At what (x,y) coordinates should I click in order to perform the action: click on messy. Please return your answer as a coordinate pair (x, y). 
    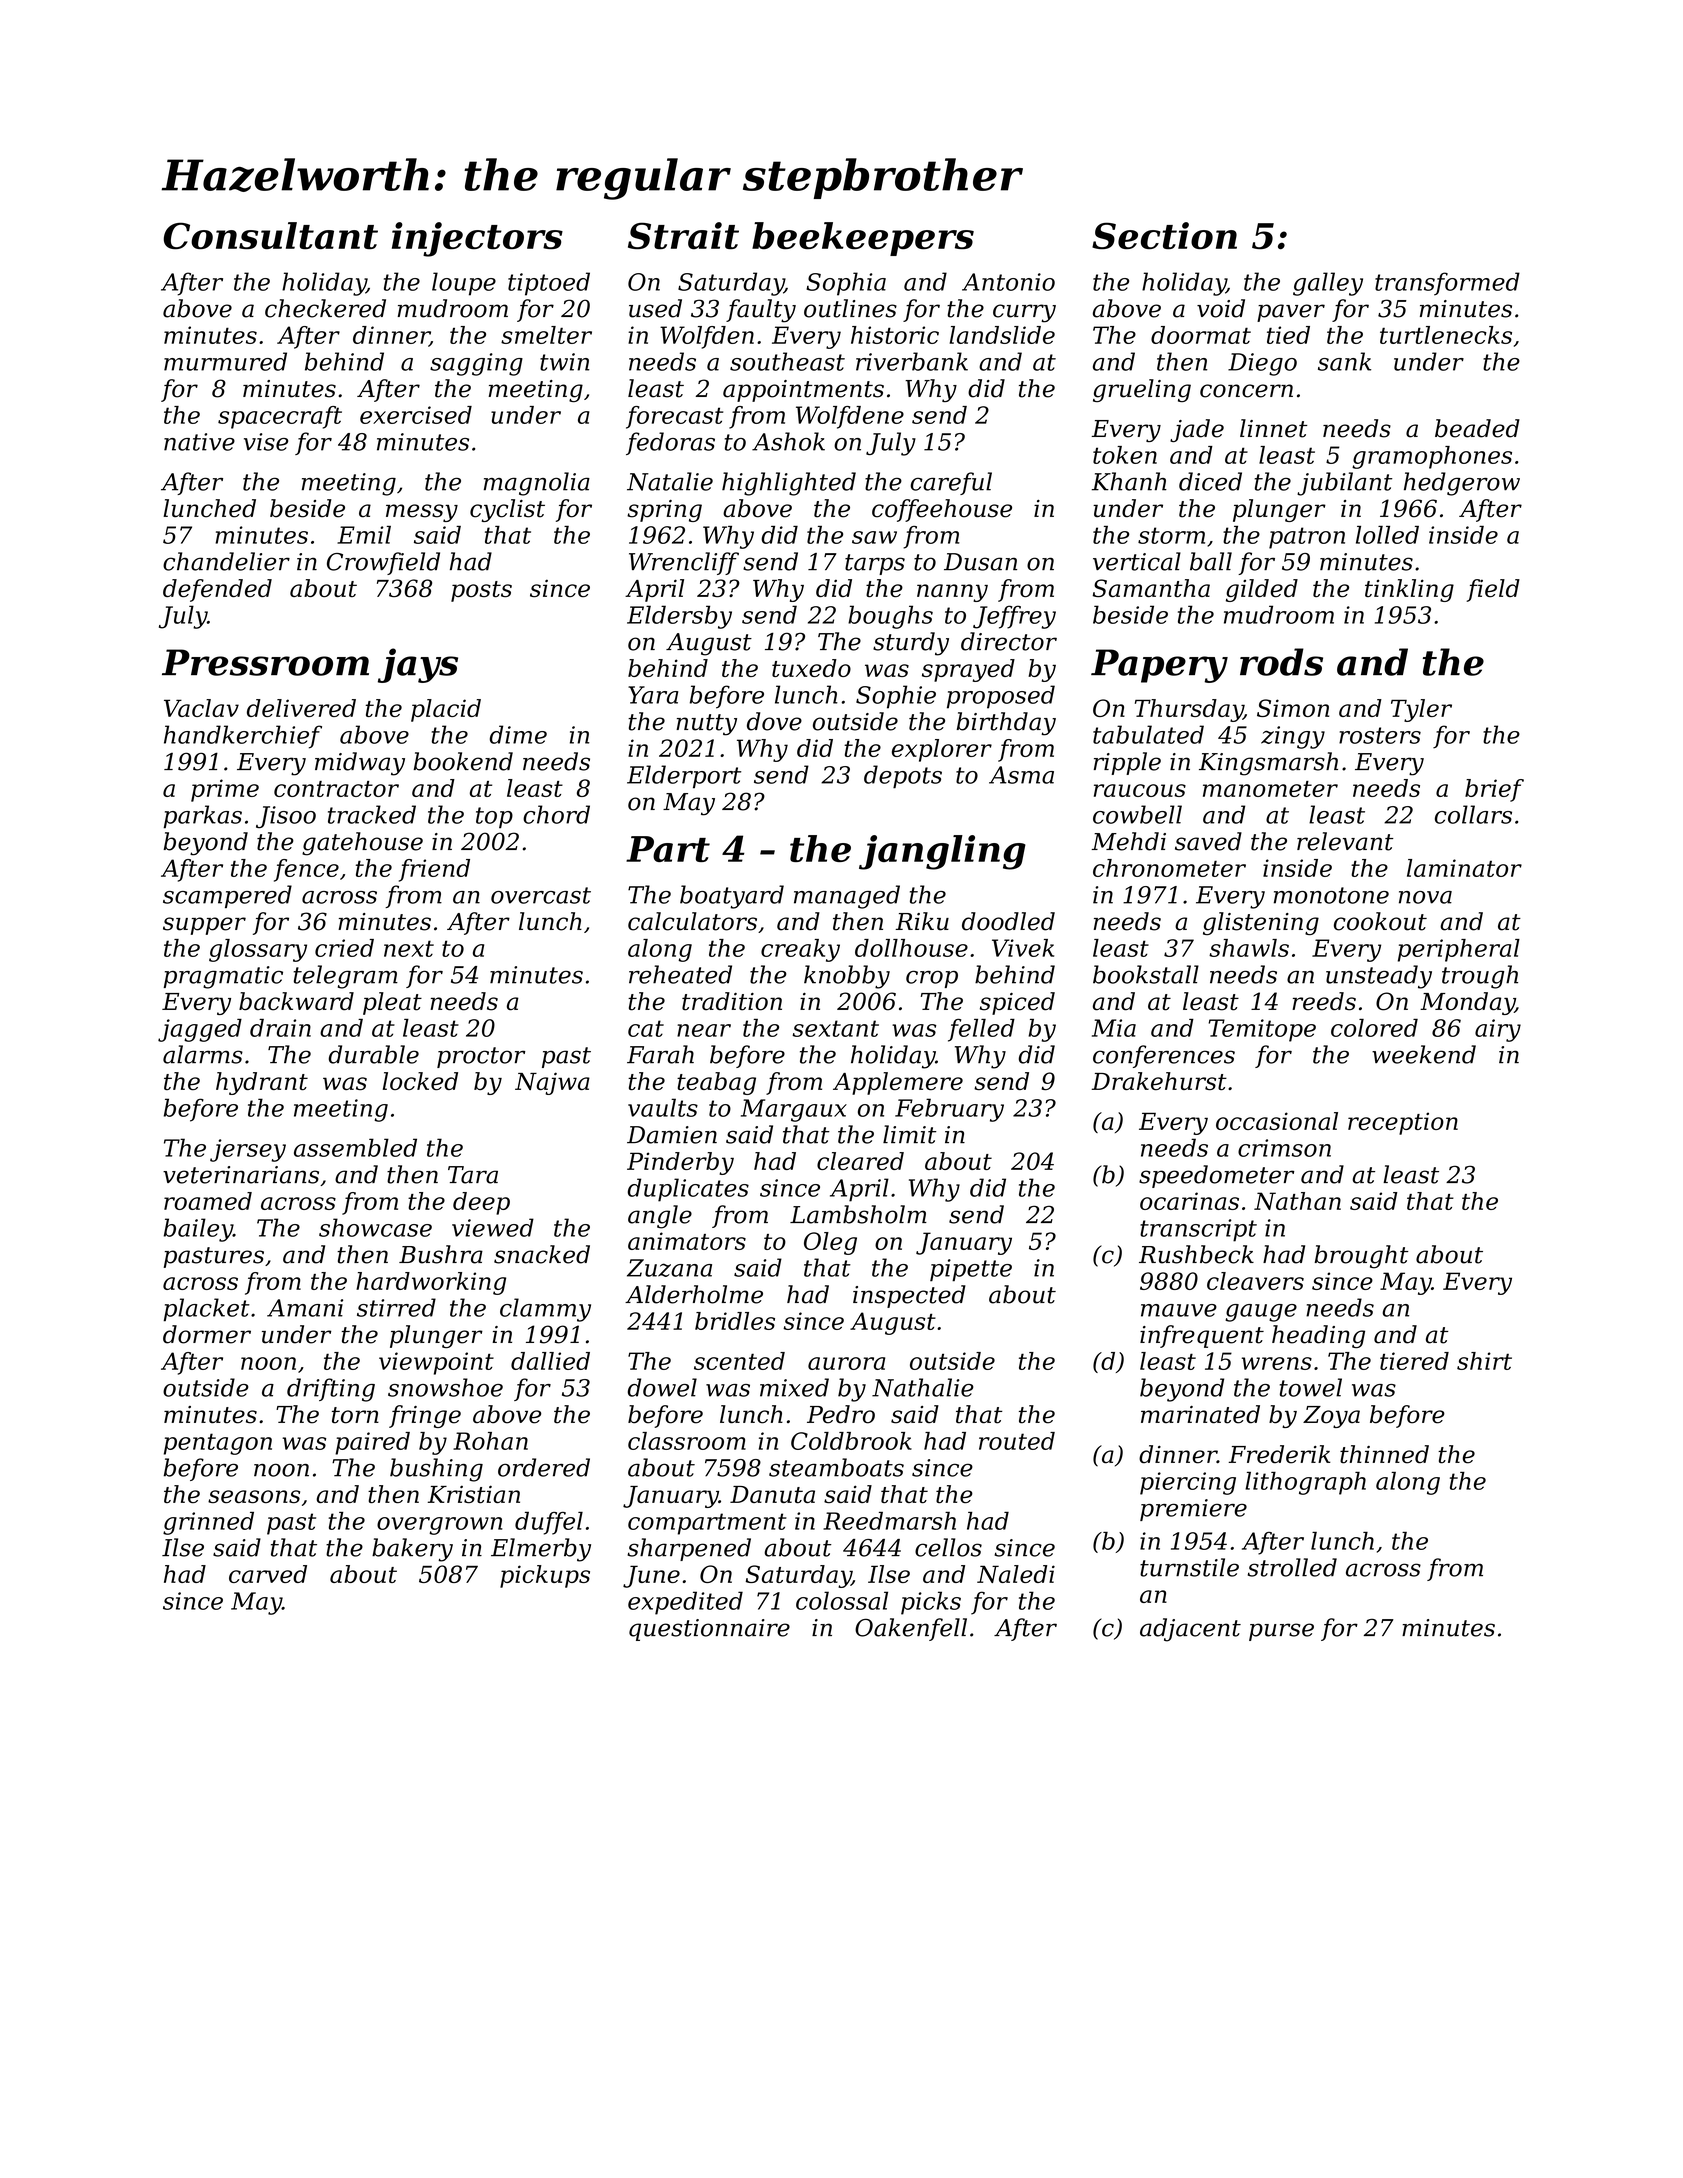
    Looking at the image, I should click on (422, 513).
